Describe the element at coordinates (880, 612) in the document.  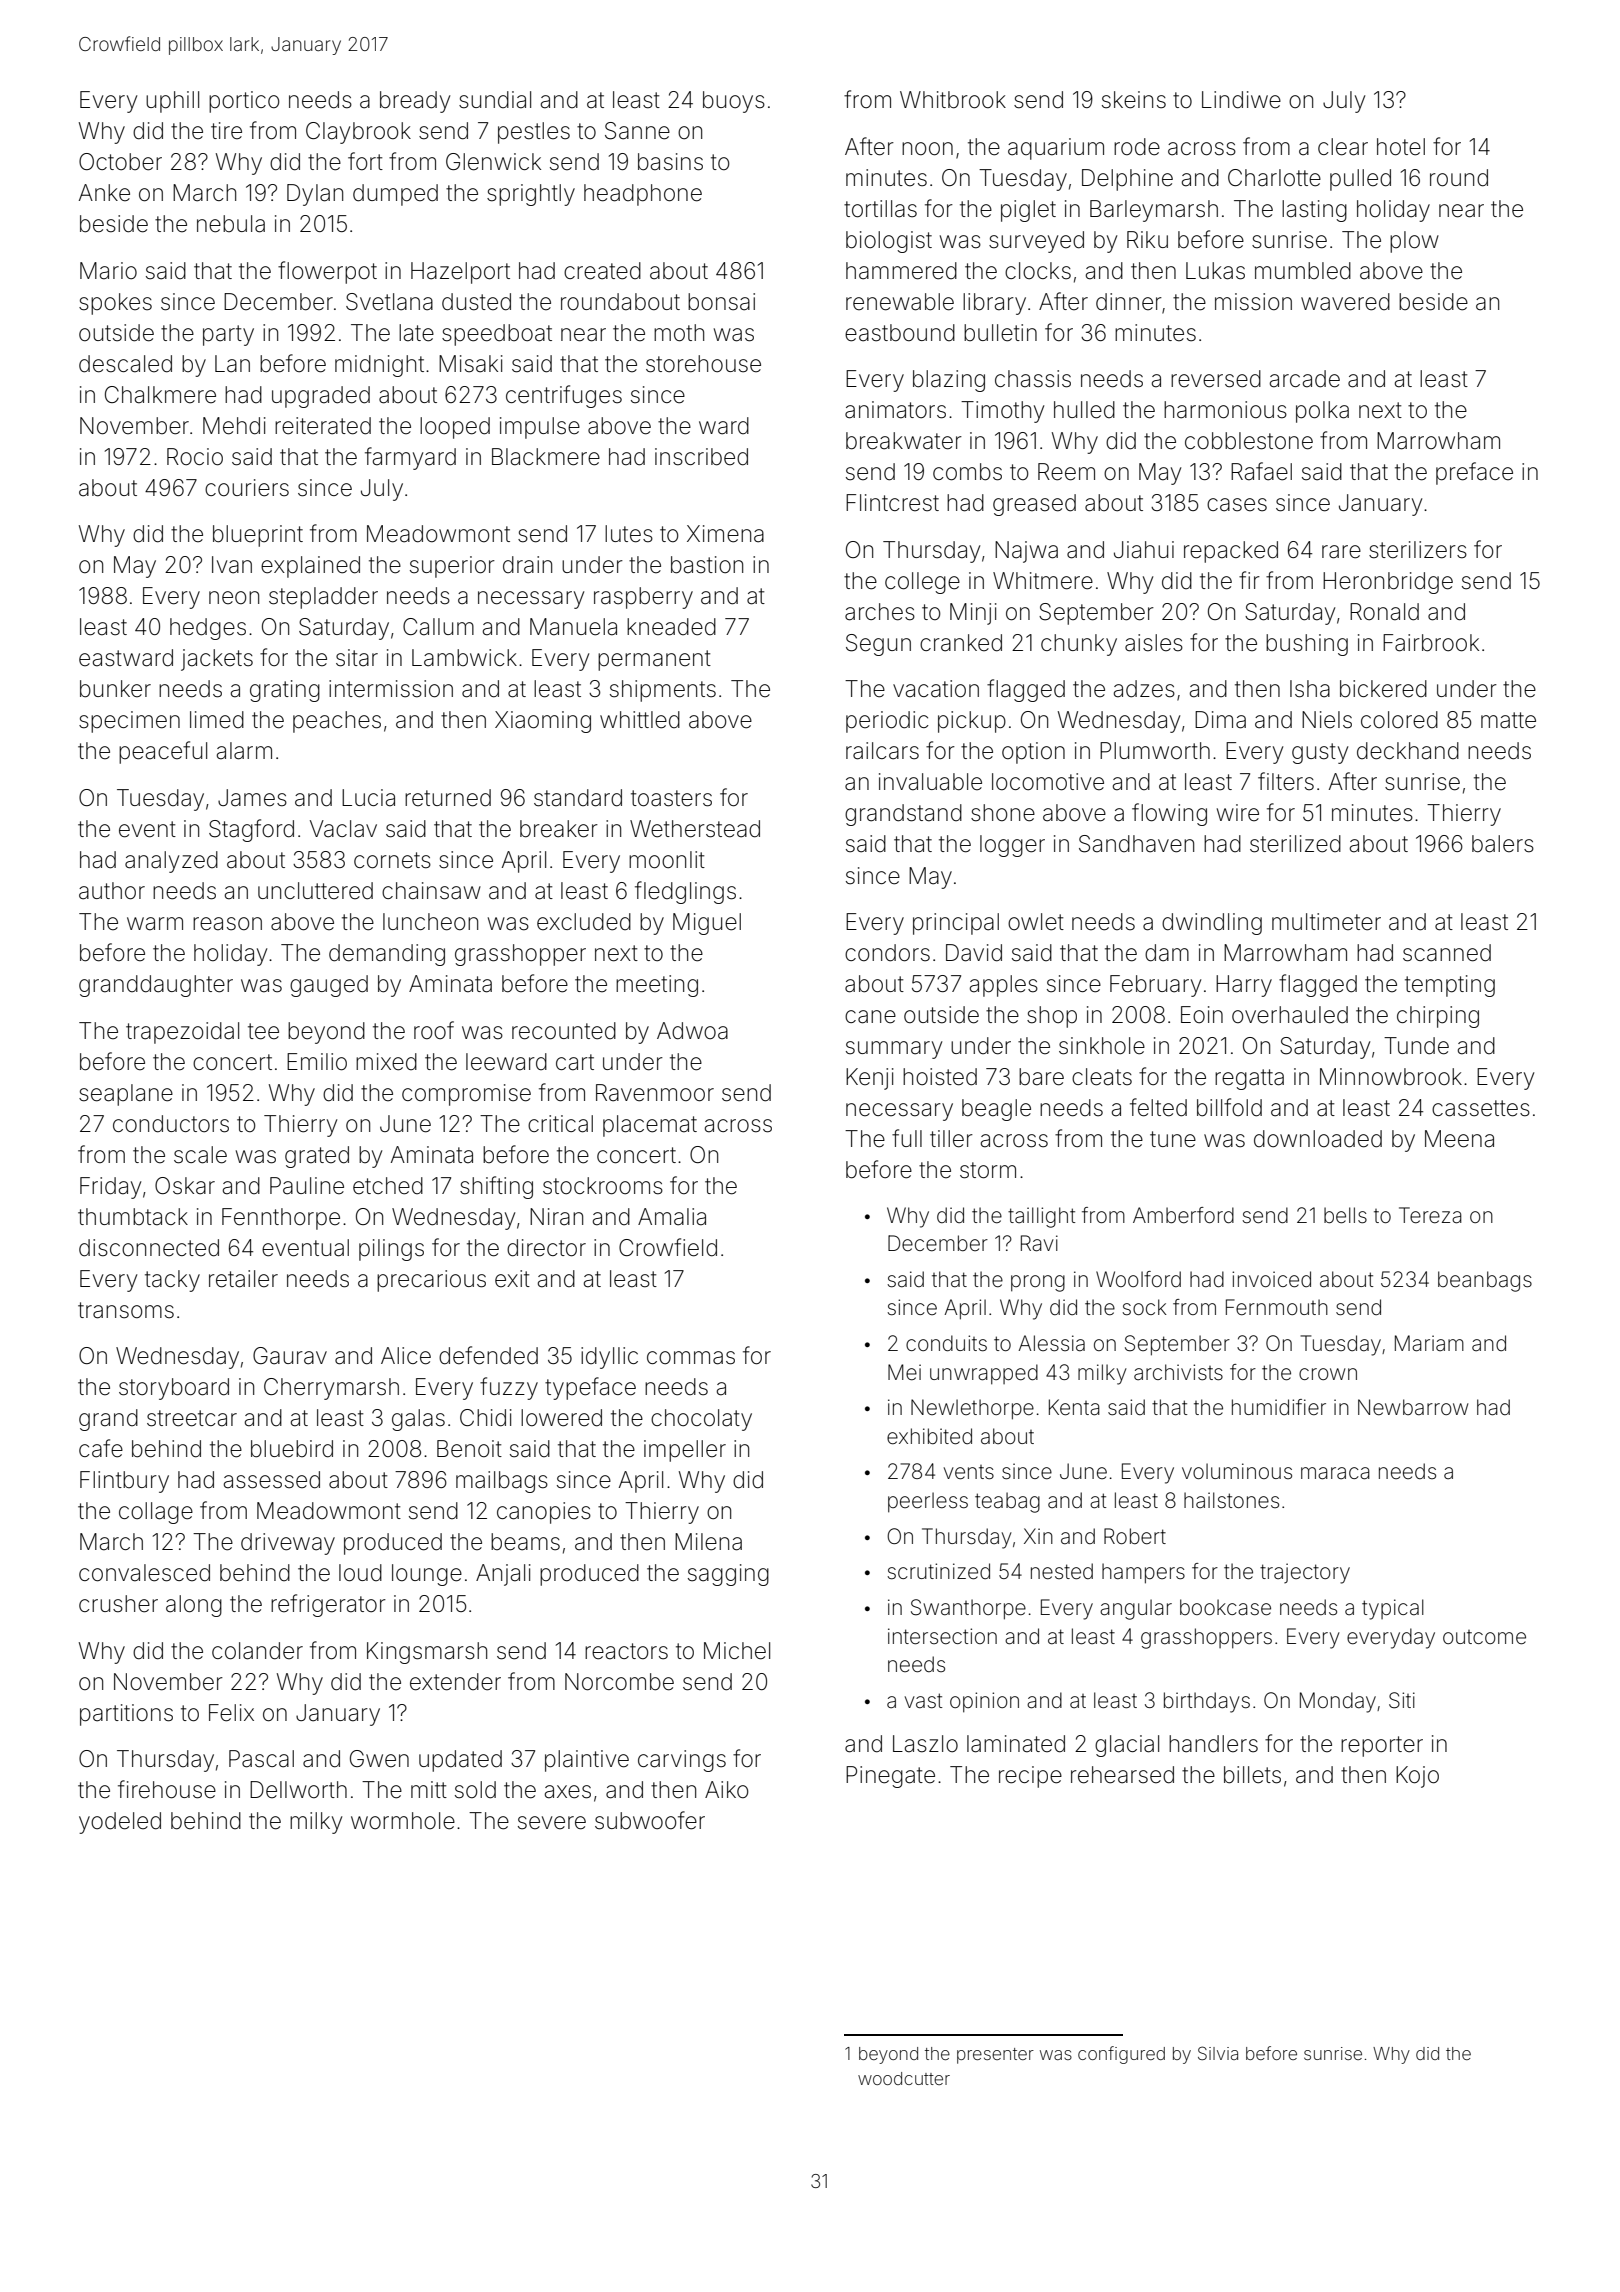
I see `arches` at that location.
